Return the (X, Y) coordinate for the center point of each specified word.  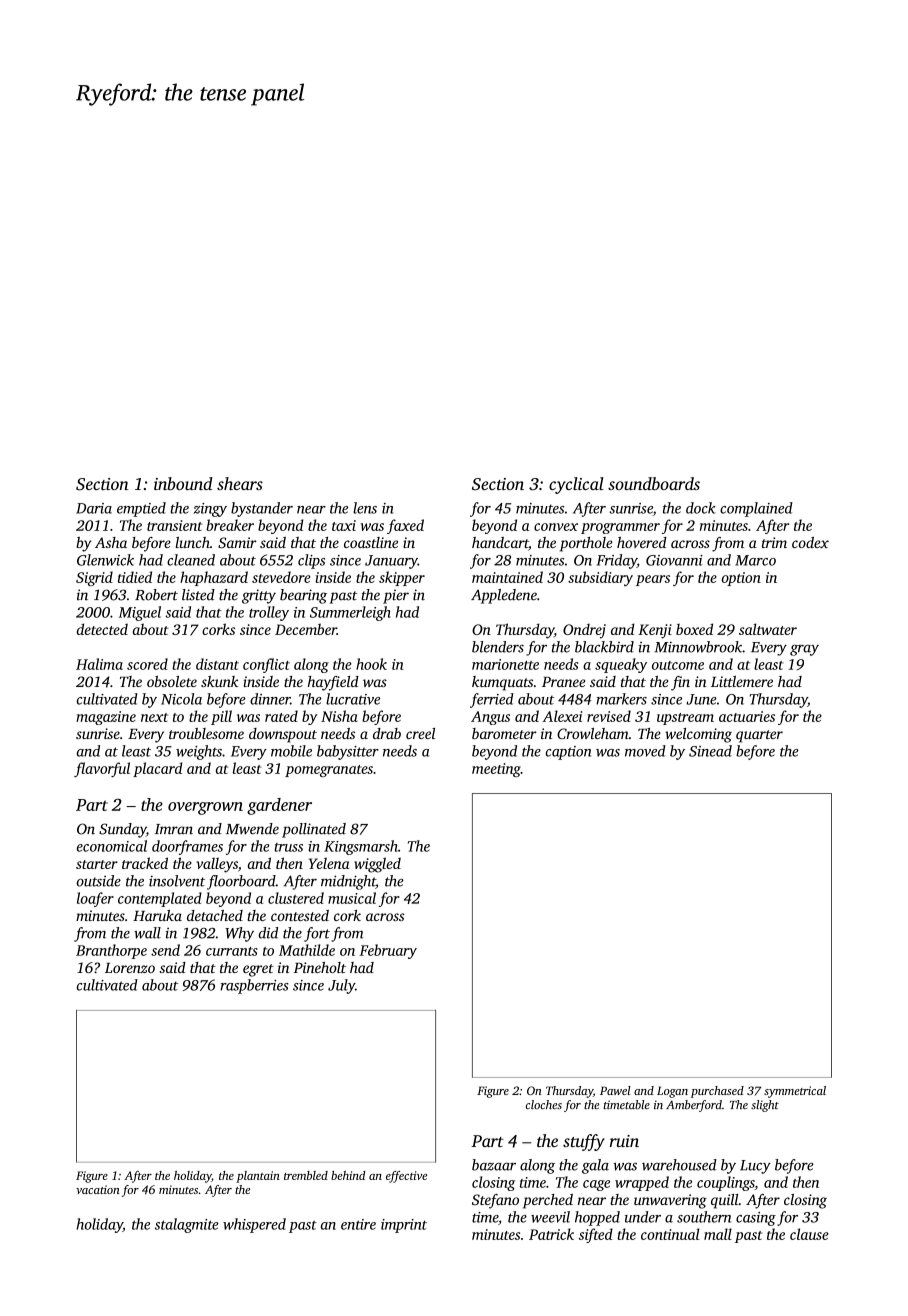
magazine (106, 718)
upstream (685, 719)
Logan (672, 1092)
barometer (504, 733)
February (388, 951)
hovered (642, 542)
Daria (94, 508)
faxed (405, 526)
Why (239, 934)
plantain (258, 1177)
